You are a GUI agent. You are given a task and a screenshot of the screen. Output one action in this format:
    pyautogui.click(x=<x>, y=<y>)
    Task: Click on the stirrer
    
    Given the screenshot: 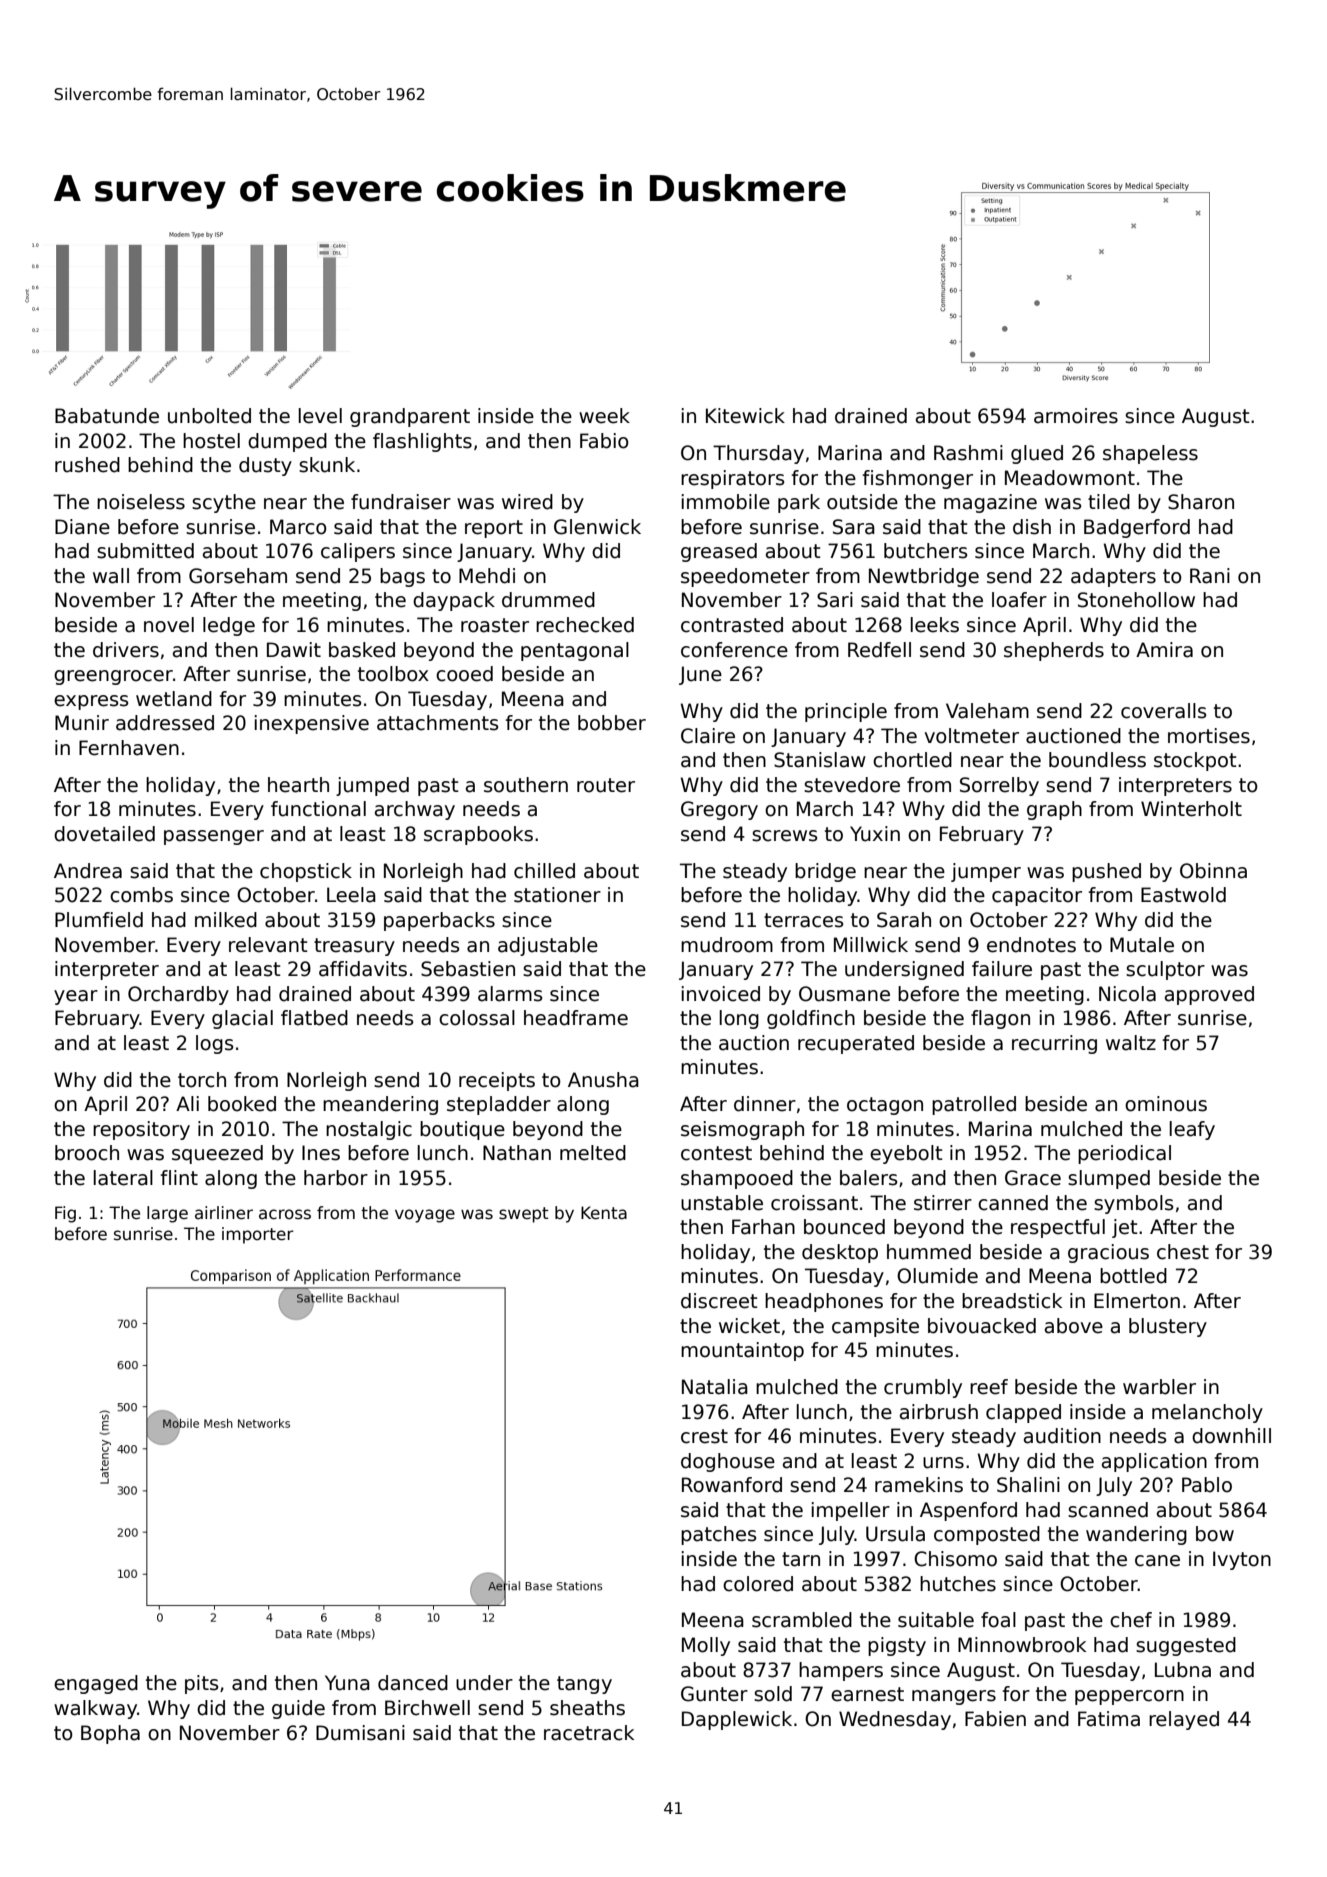 What is the action you would take?
    pyautogui.click(x=943, y=1203)
